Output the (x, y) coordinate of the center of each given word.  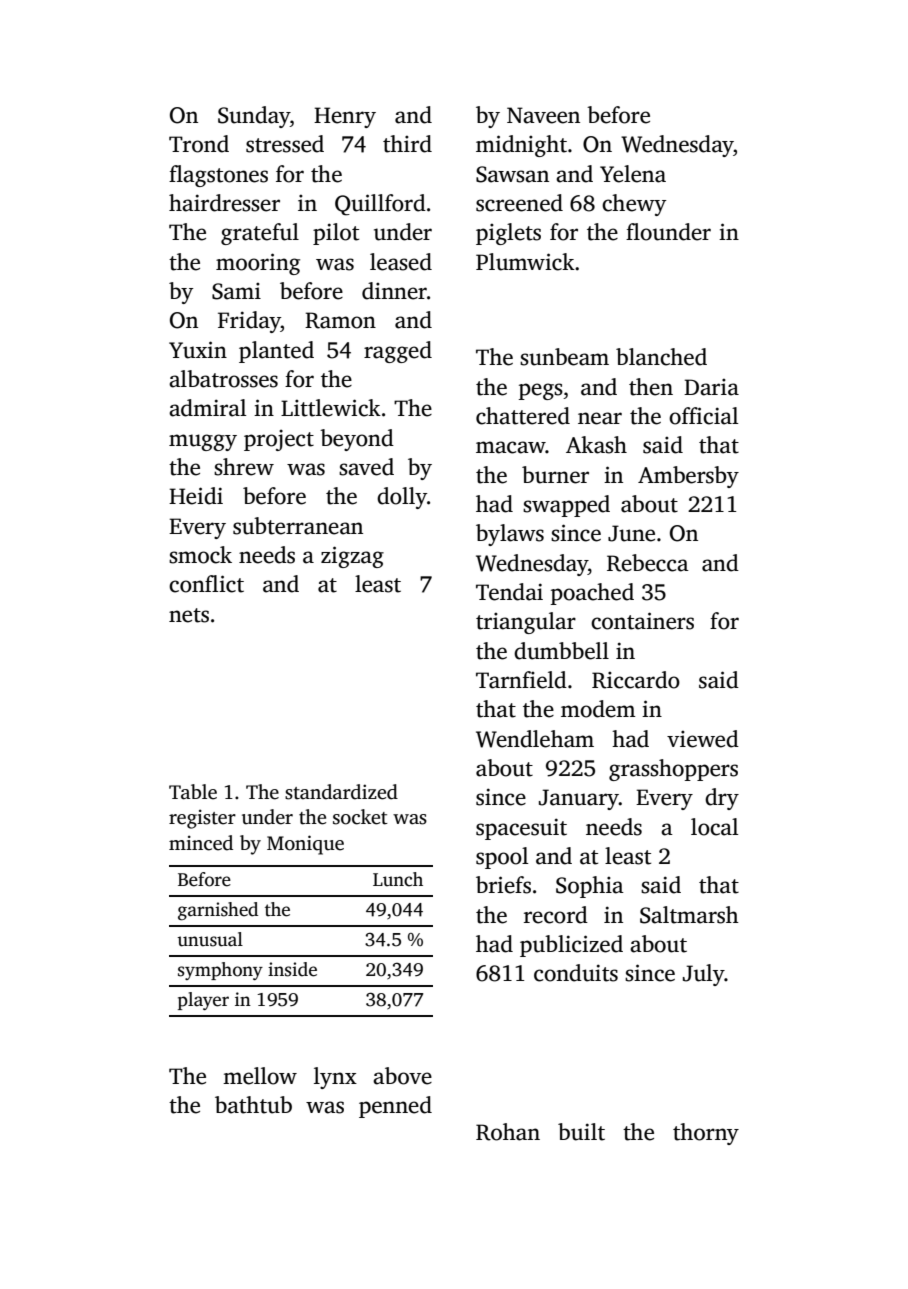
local (714, 827)
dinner (394, 291)
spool (502, 858)
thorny (706, 1134)
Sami (236, 291)
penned (395, 1107)
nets (189, 615)
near (600, 418)
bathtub (253, 1105)
